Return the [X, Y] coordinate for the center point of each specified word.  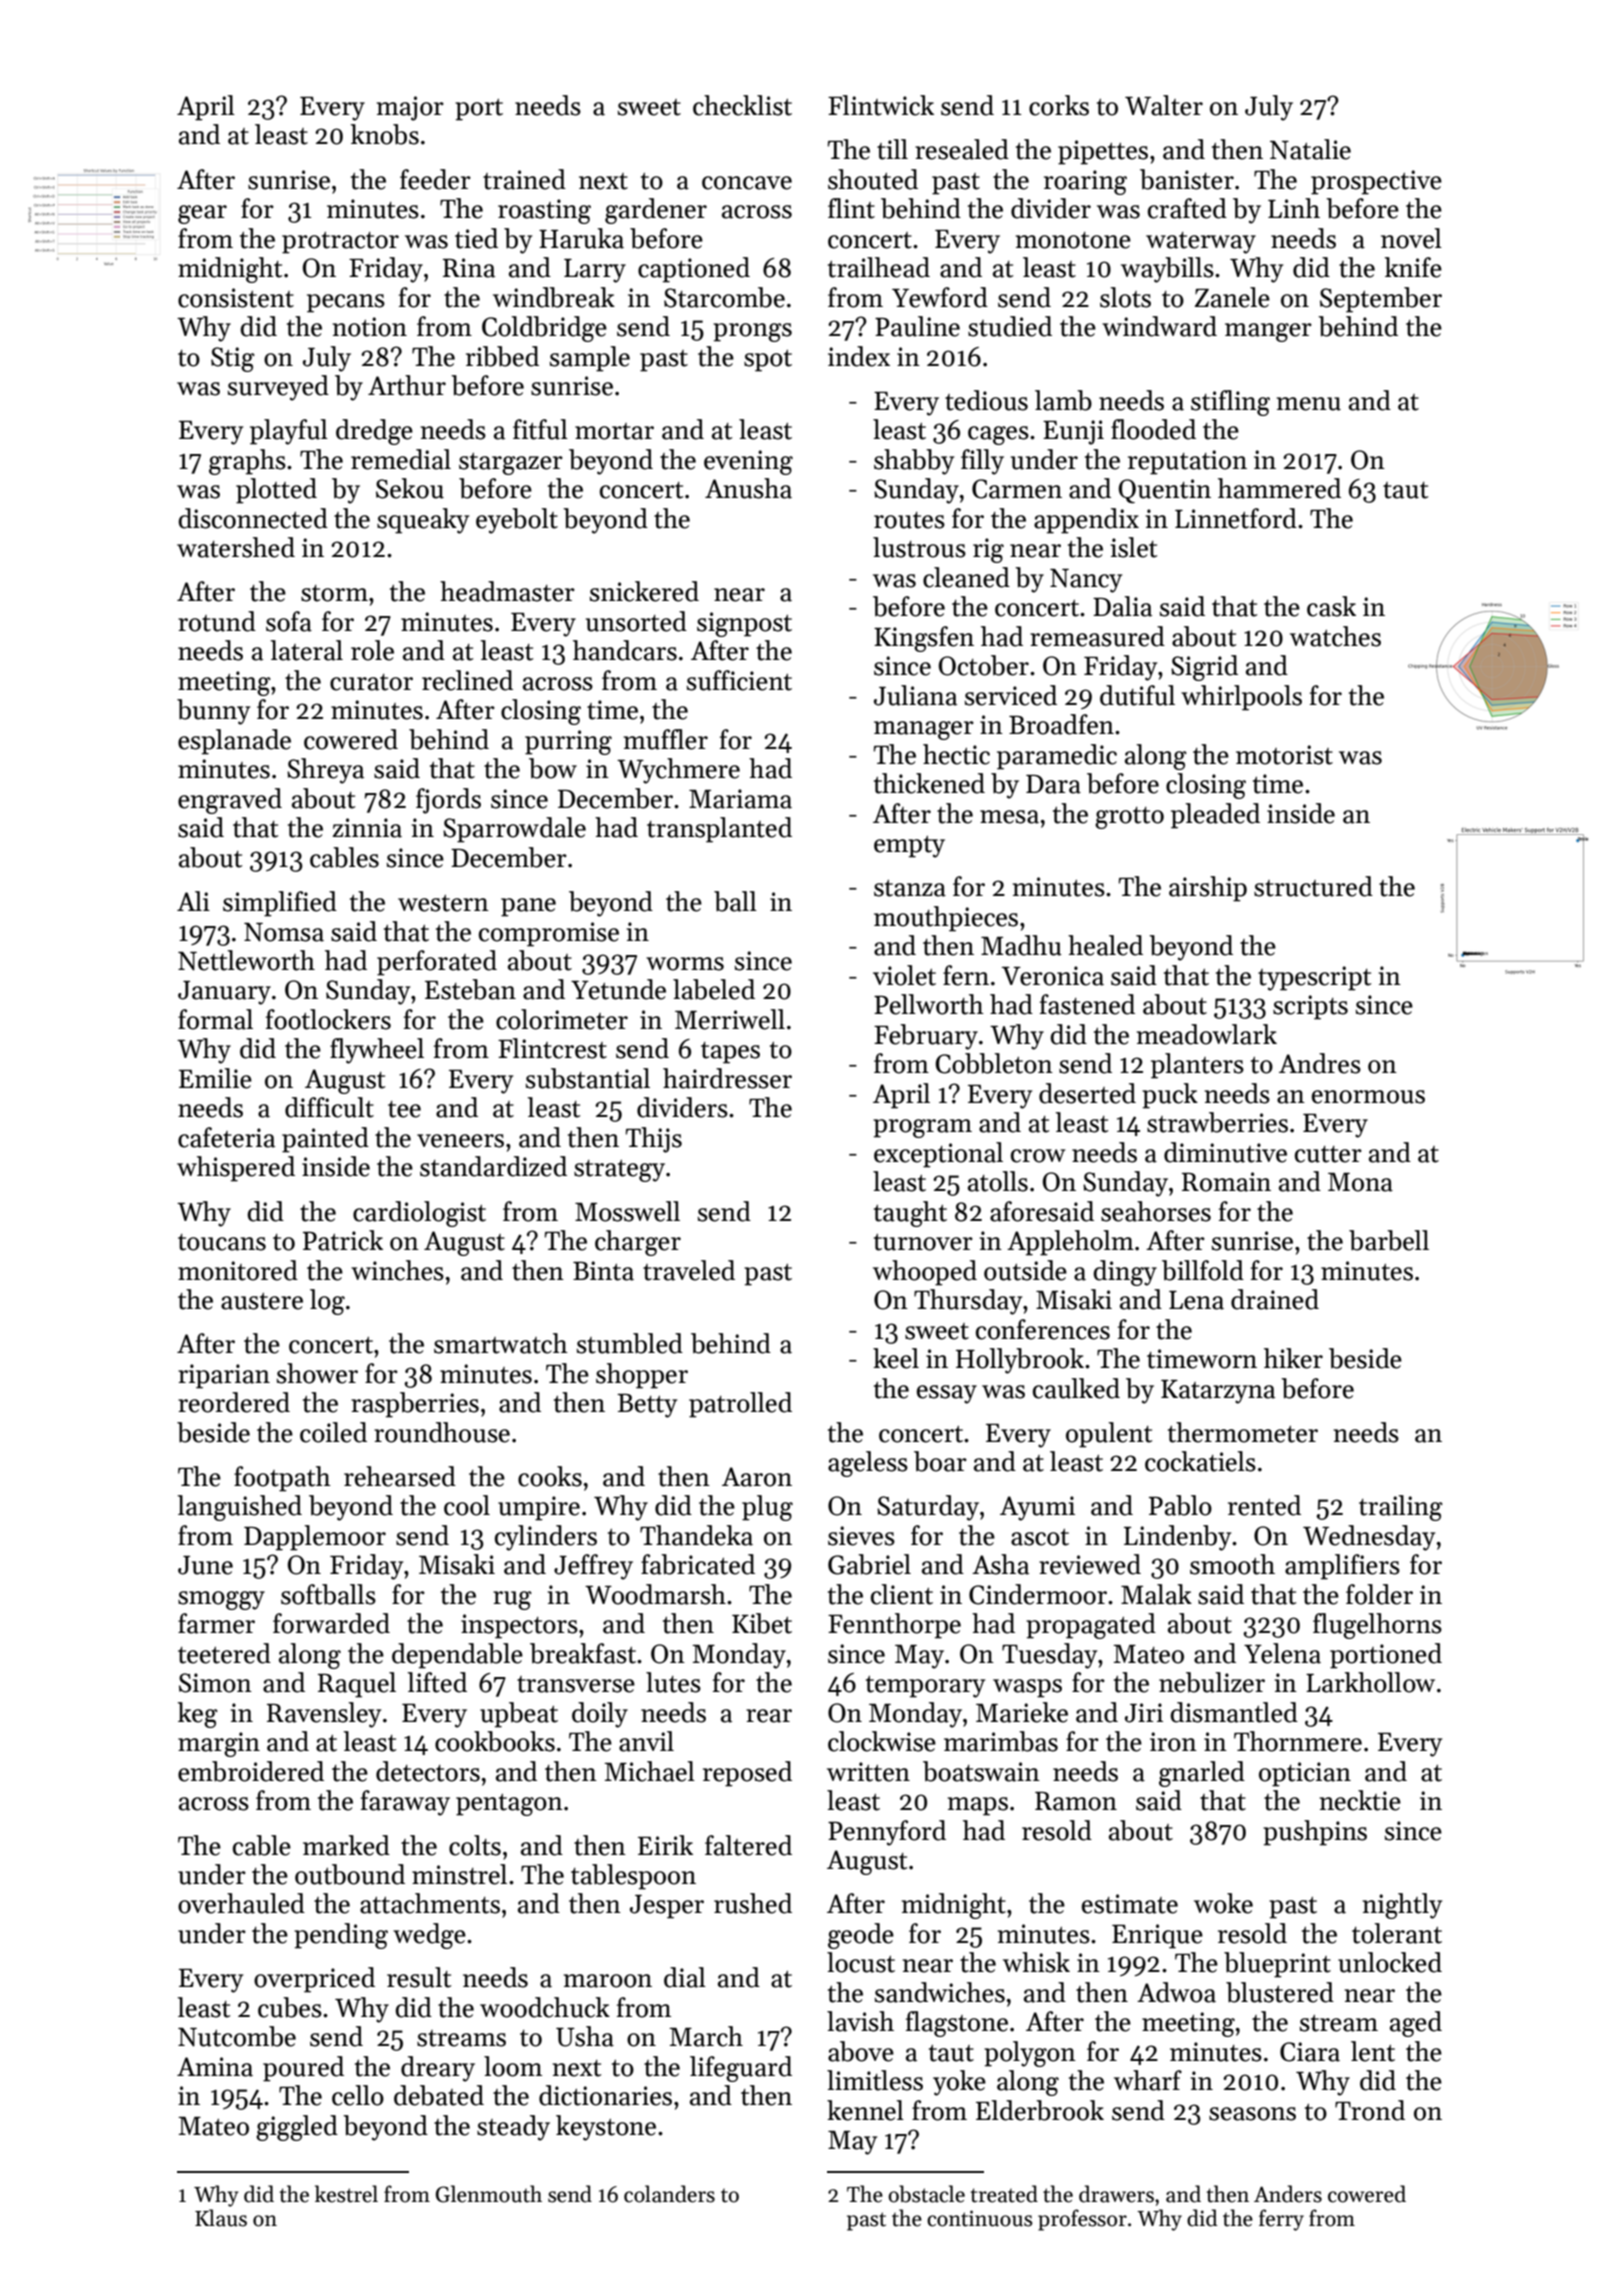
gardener [656, 211]
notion [370, 327]
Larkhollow [1370, 1682]
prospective [1376, 182]
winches [397, 1270]
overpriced [314, 1980]
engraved [230, 801]
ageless [868, 1464]
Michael [649, 1771]
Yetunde [618, 989]
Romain [1226, 1182]
